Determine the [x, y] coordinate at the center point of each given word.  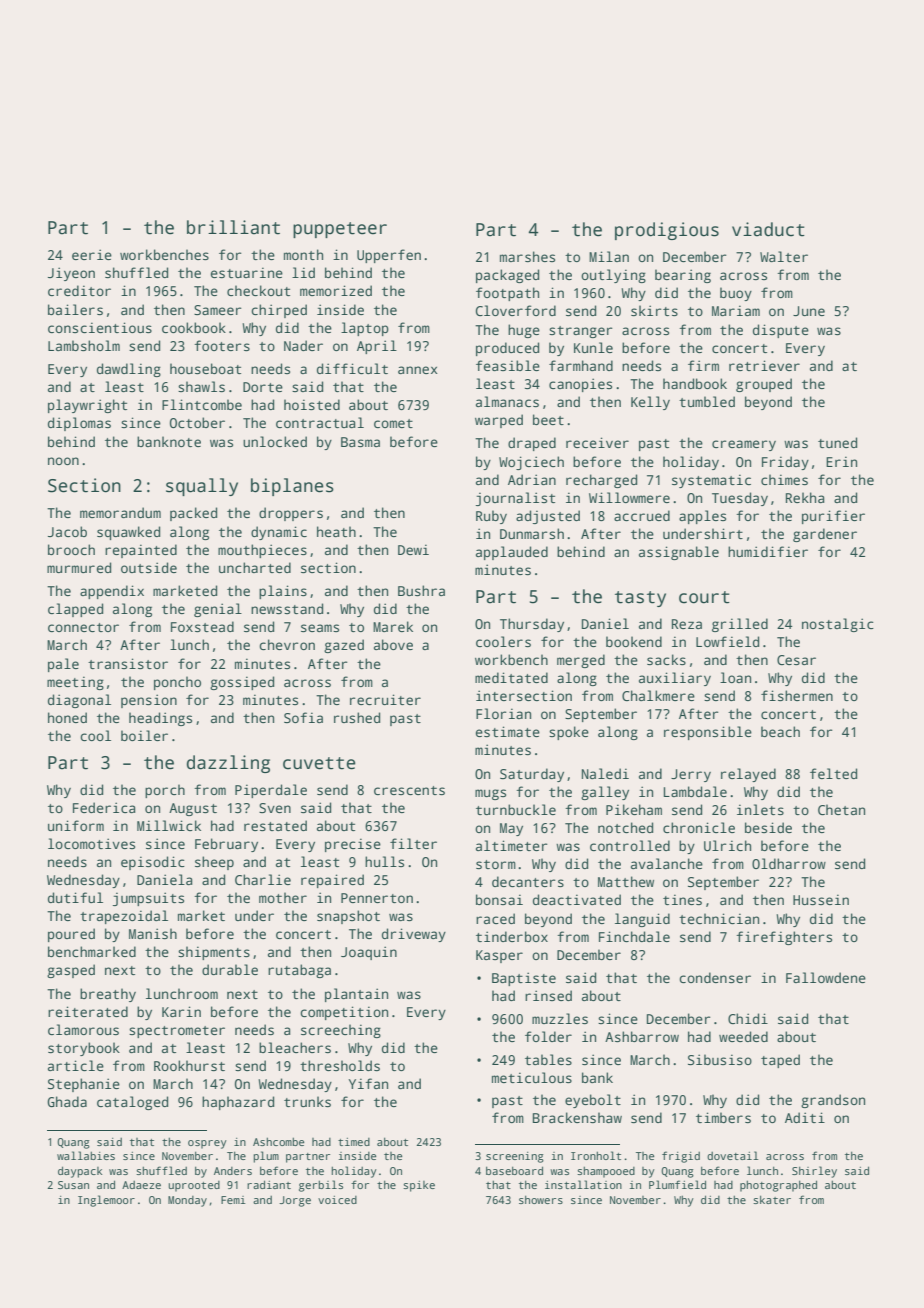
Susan [73, 1185]
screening [515, 1157]
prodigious [667, 231]
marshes [527, 256]
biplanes [292, 487]
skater [772, 1199]
